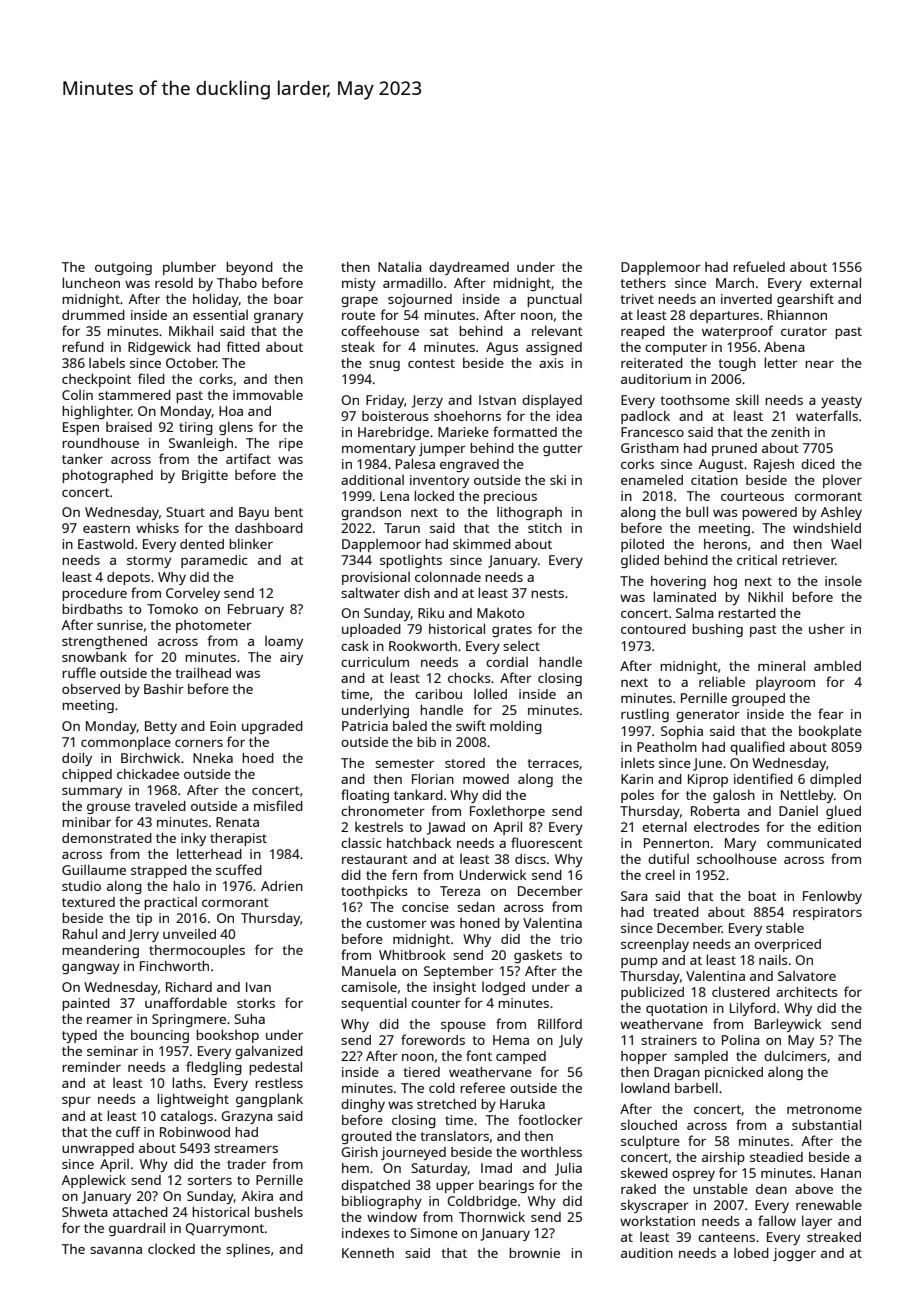 This screenshot has height=1308, width=924. I want to click on customer, so click(396, 923).
